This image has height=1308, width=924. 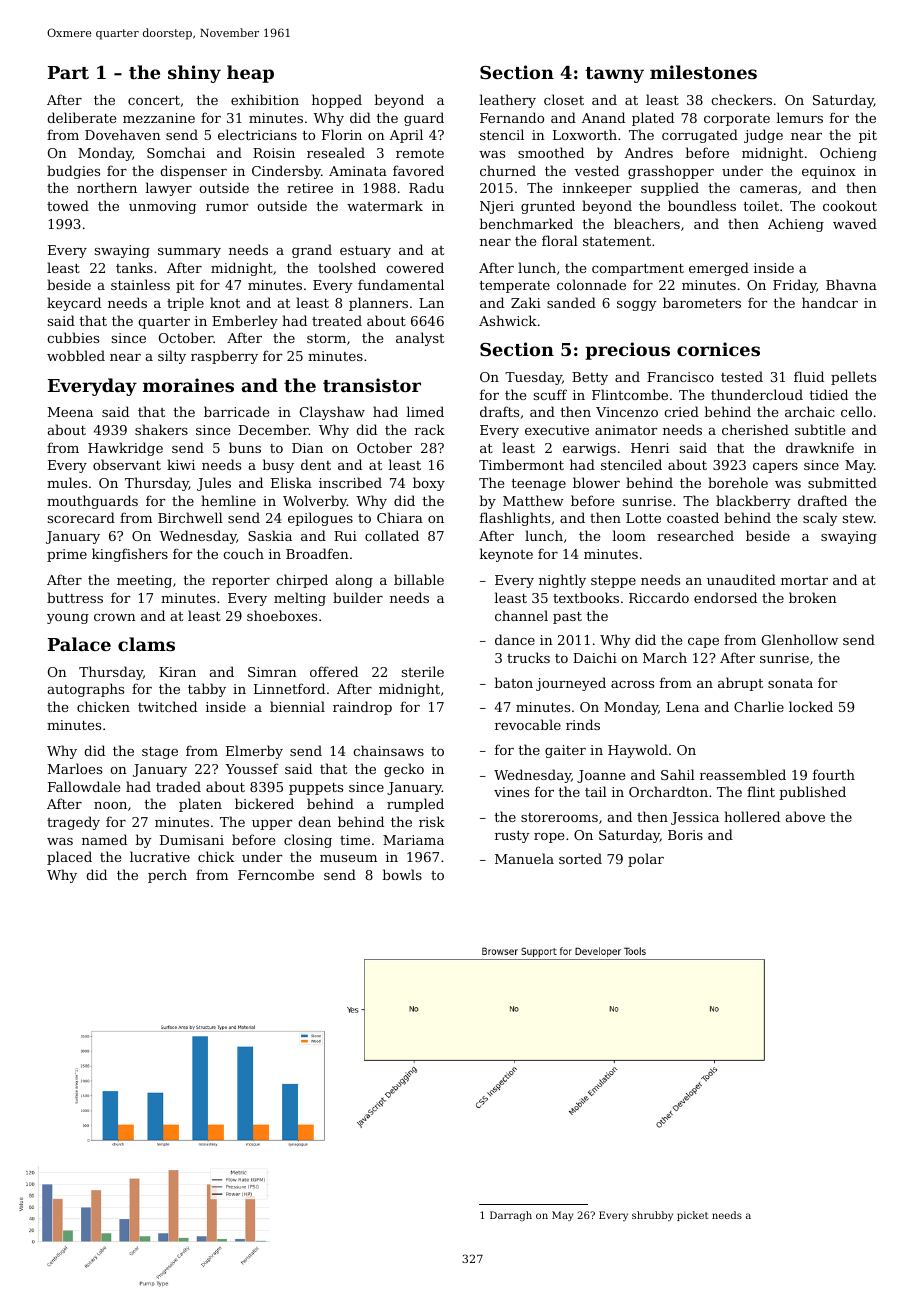 What do you see at coordinates (402, 874) in the image?
I see `bowls` at bounding box center [402, 874].
